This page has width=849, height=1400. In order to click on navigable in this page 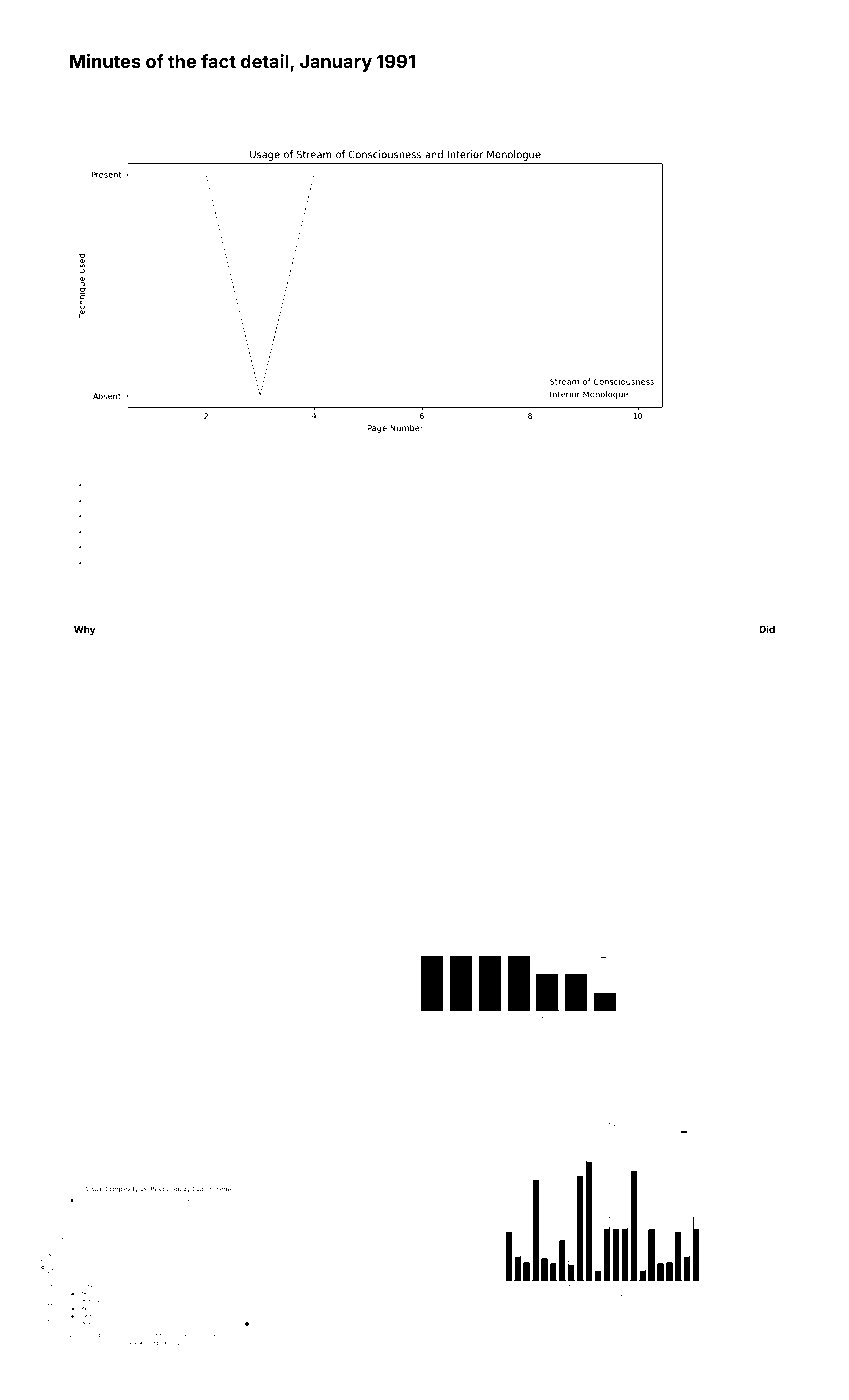, I will do `click(473, 601)`.
